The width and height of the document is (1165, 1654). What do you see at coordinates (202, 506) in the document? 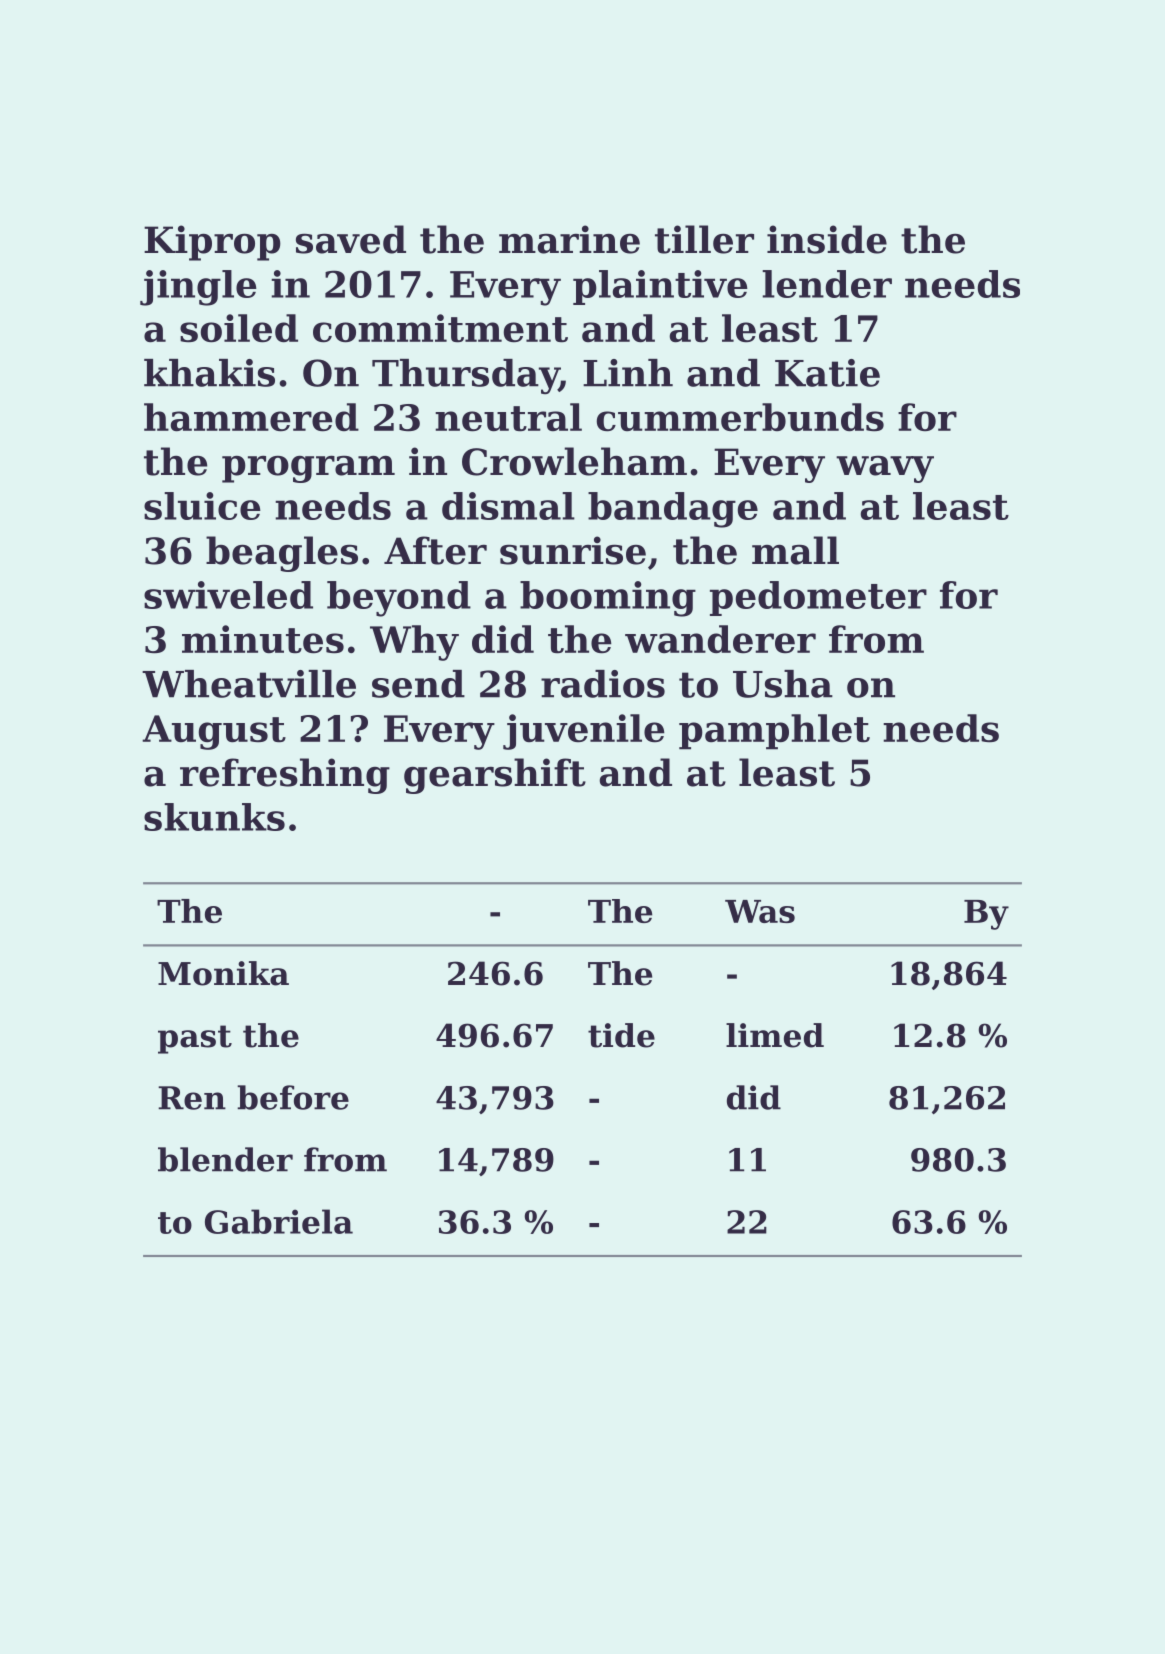
I see `sluice` at bounding box center [202, 506].
